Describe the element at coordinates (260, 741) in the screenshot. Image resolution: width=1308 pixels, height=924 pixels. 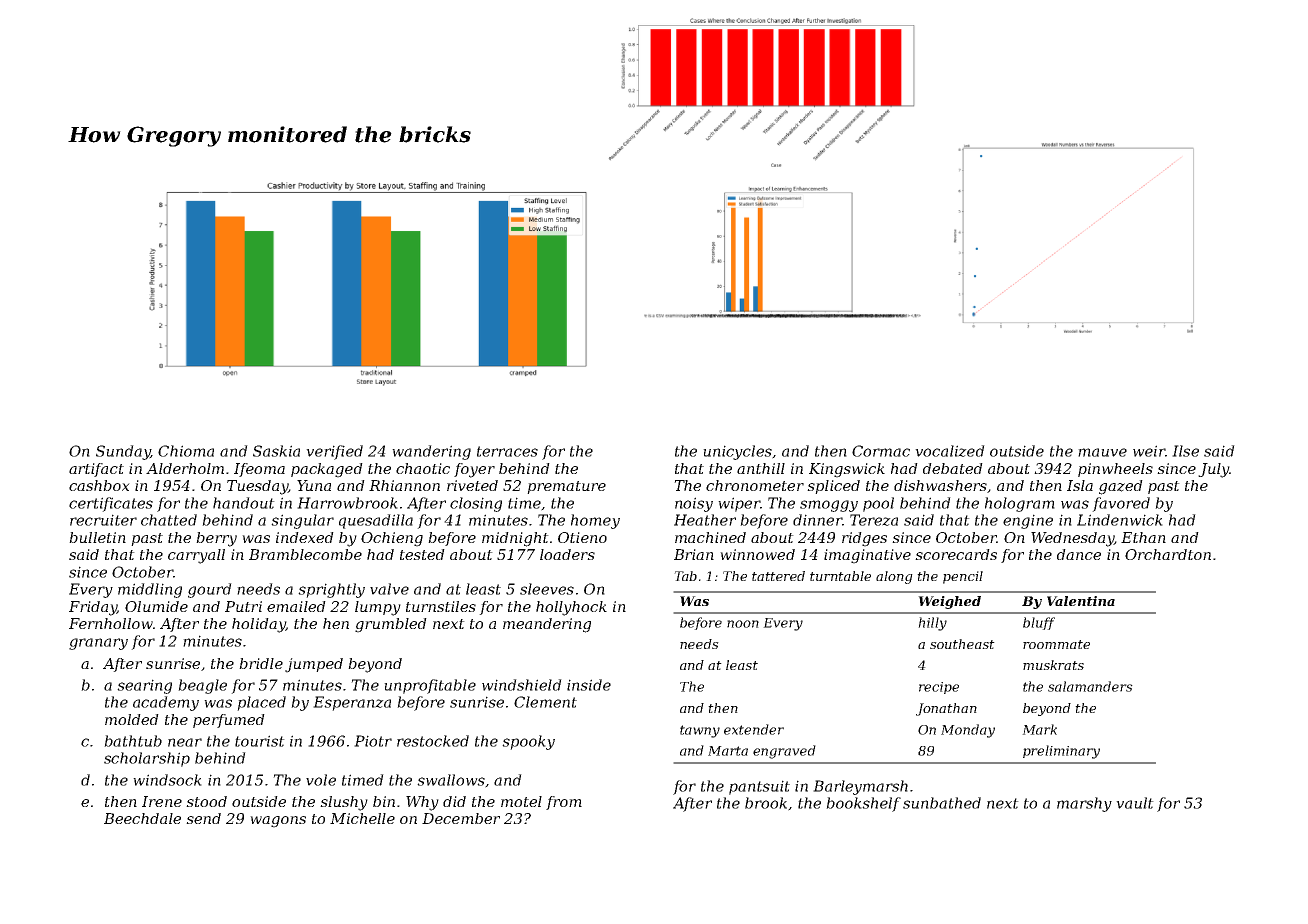
I see `tourist` at that location.
